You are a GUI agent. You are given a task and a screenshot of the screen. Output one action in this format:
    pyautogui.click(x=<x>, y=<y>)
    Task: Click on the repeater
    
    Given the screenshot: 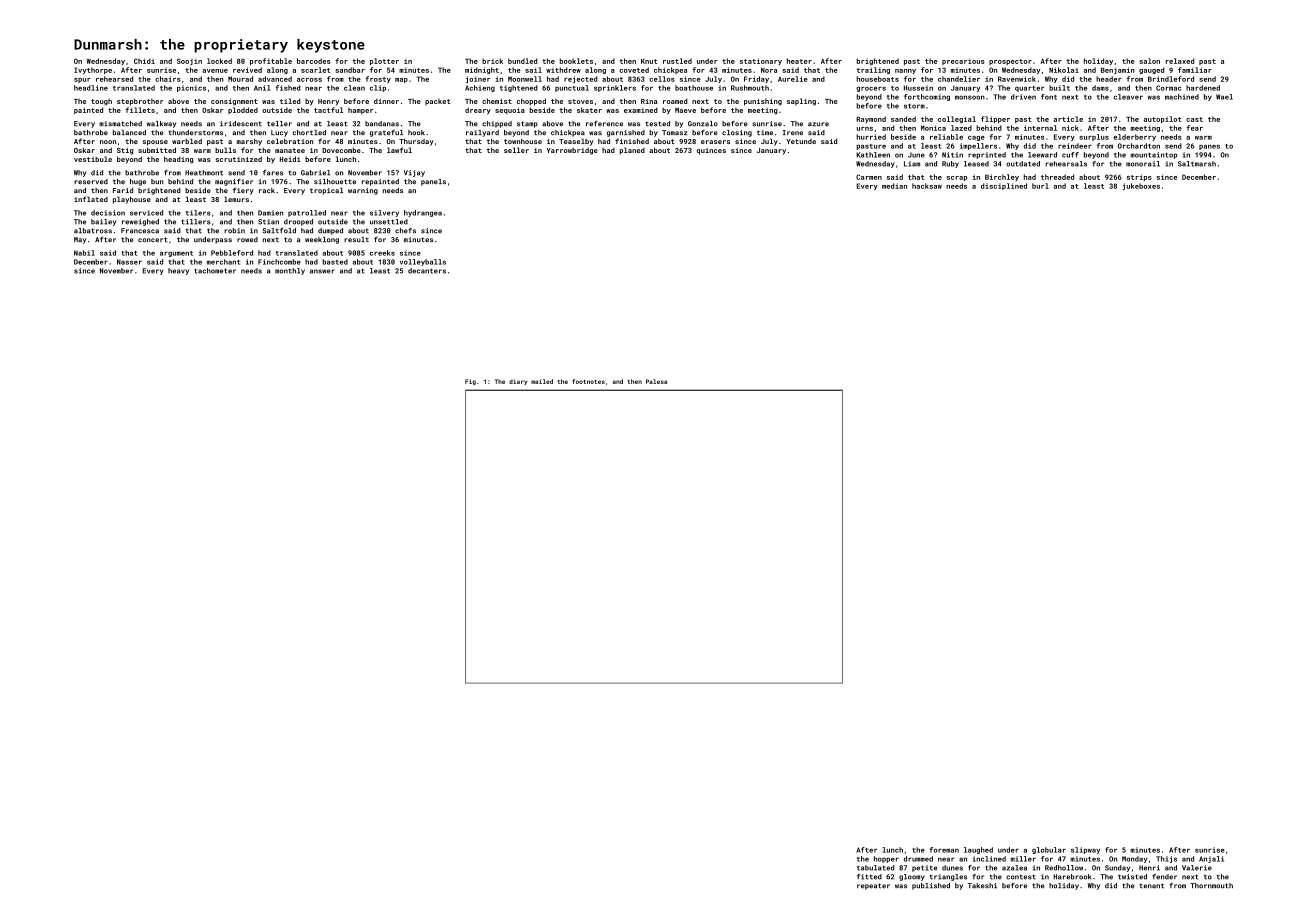 What is the action you would take?
    pyautogui.click(x=873, y=886)
